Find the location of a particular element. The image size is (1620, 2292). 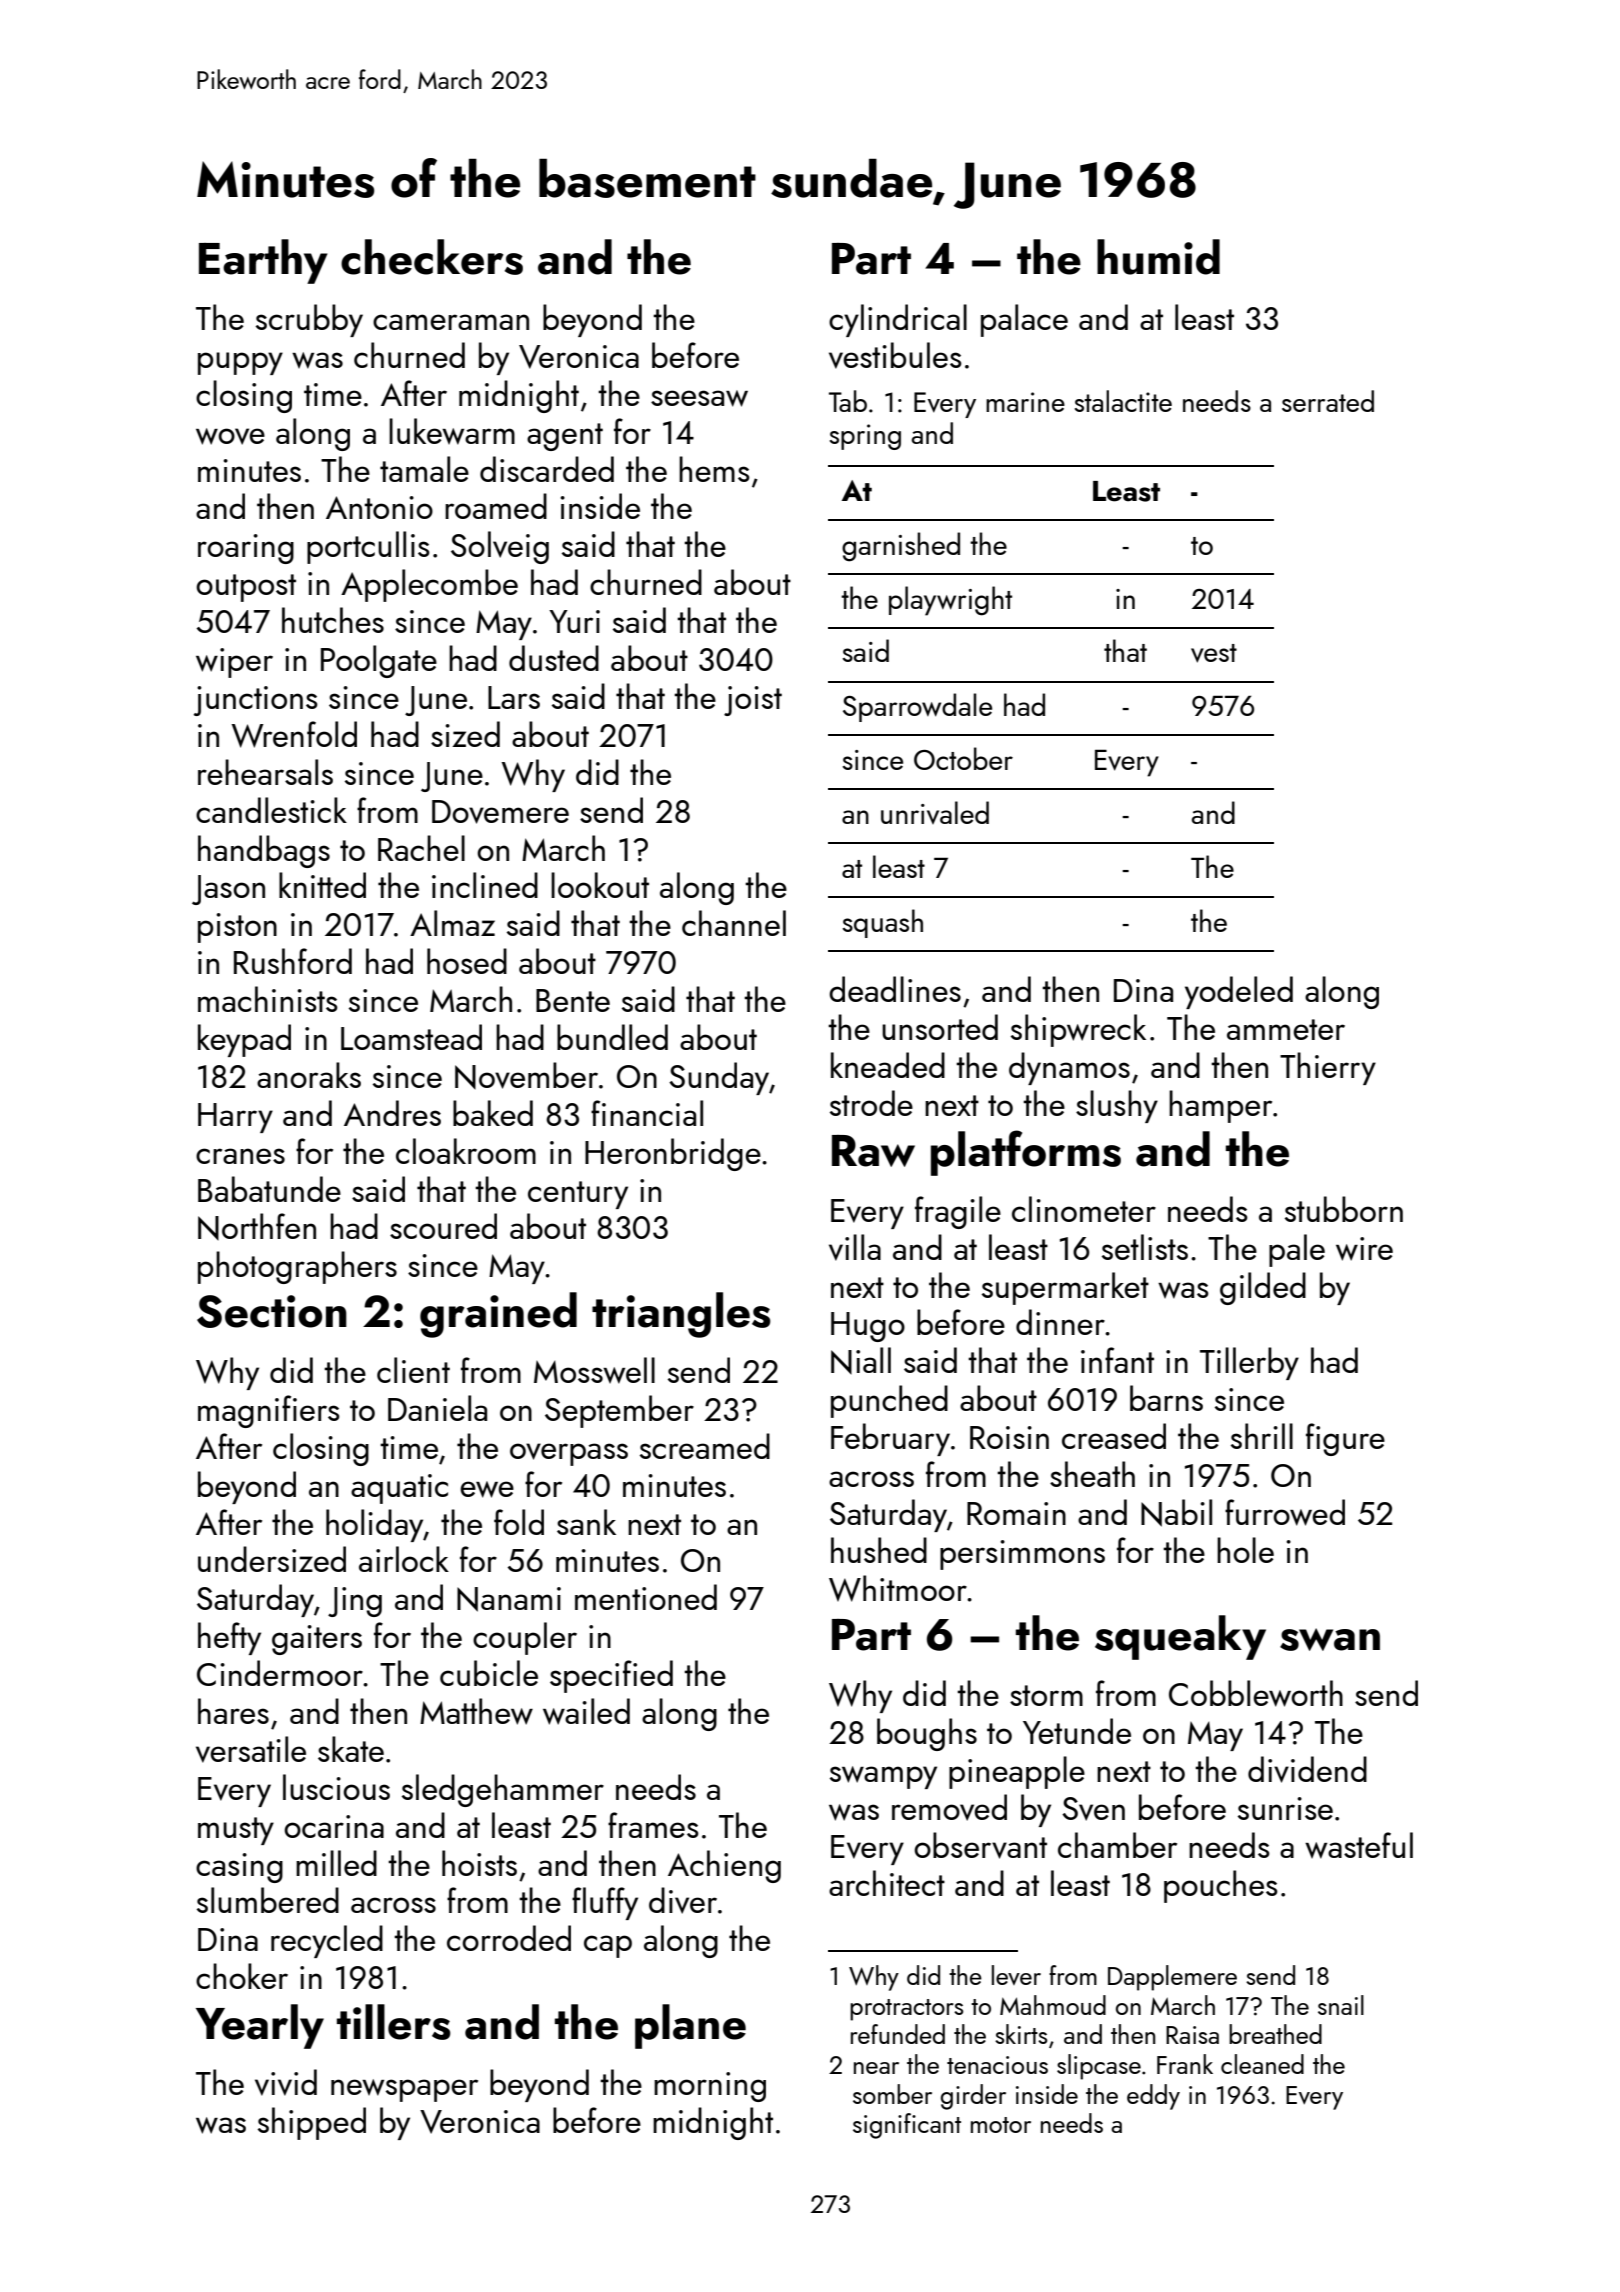

screamed is located at coordinates (705, 1446).
